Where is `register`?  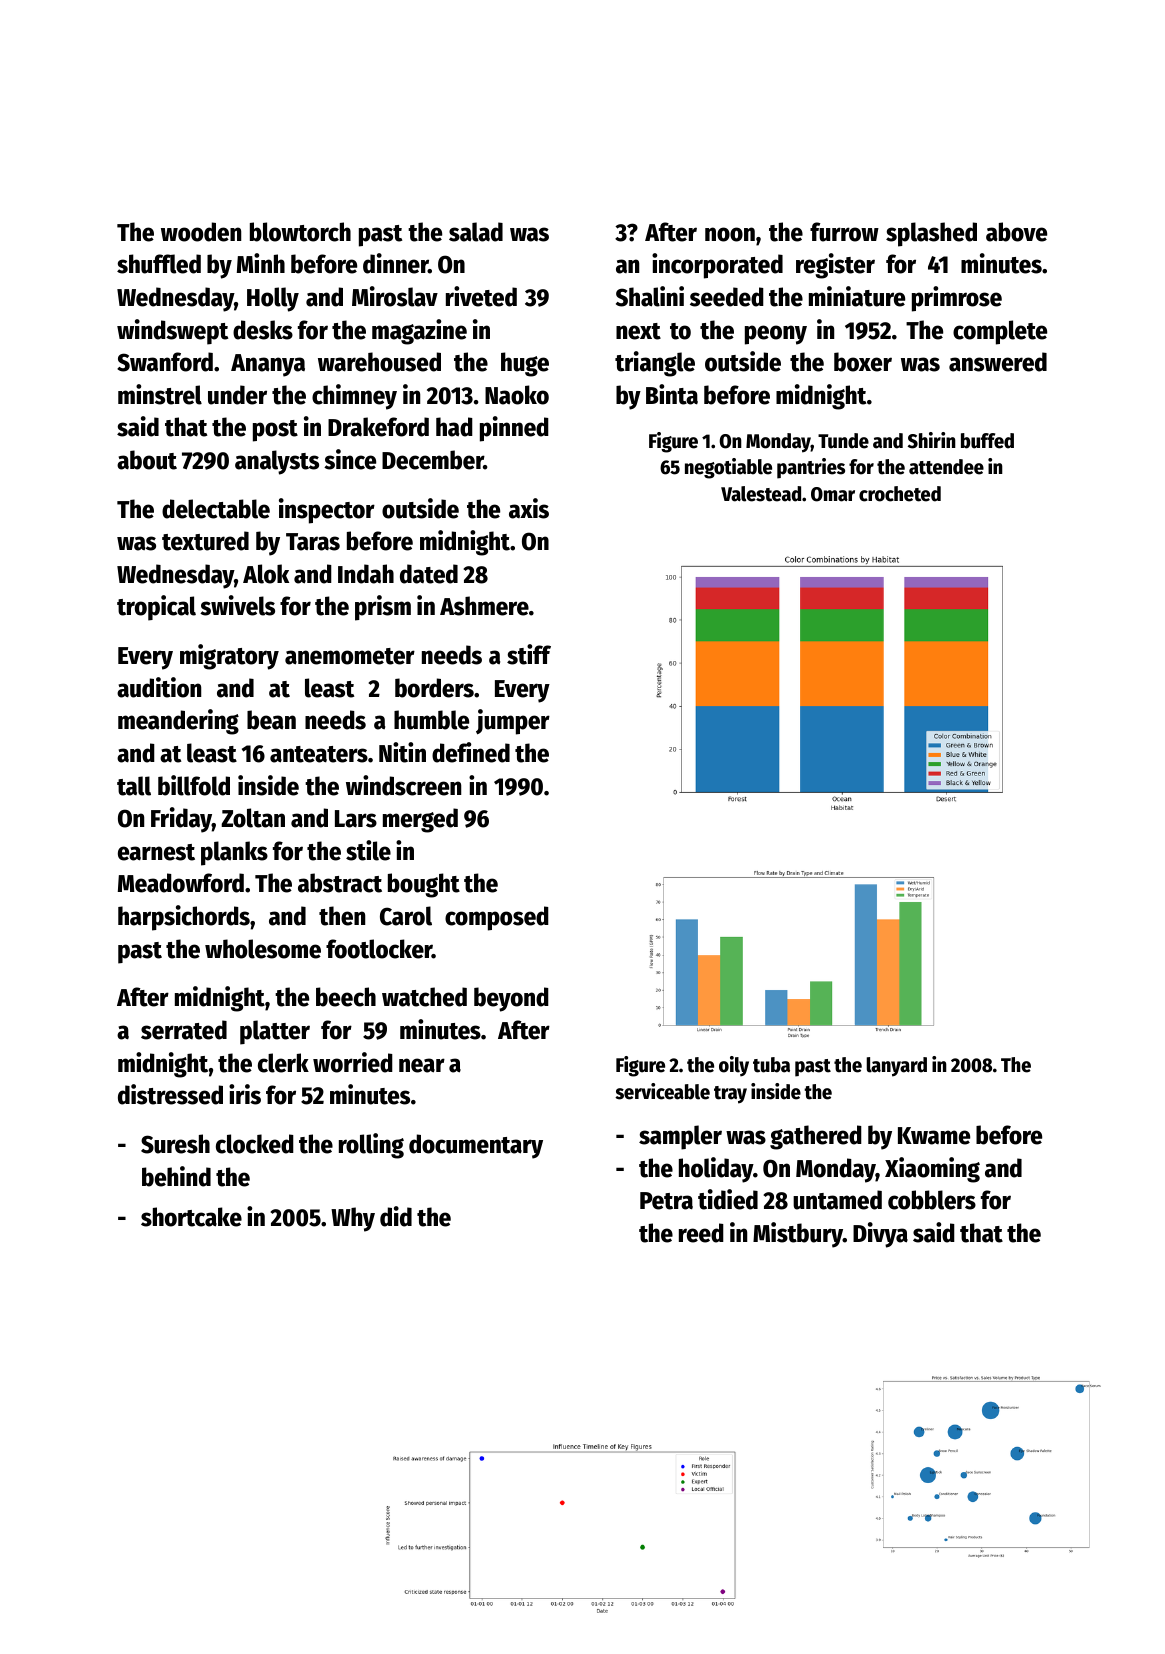
register is located at coordinates (835, 266).
